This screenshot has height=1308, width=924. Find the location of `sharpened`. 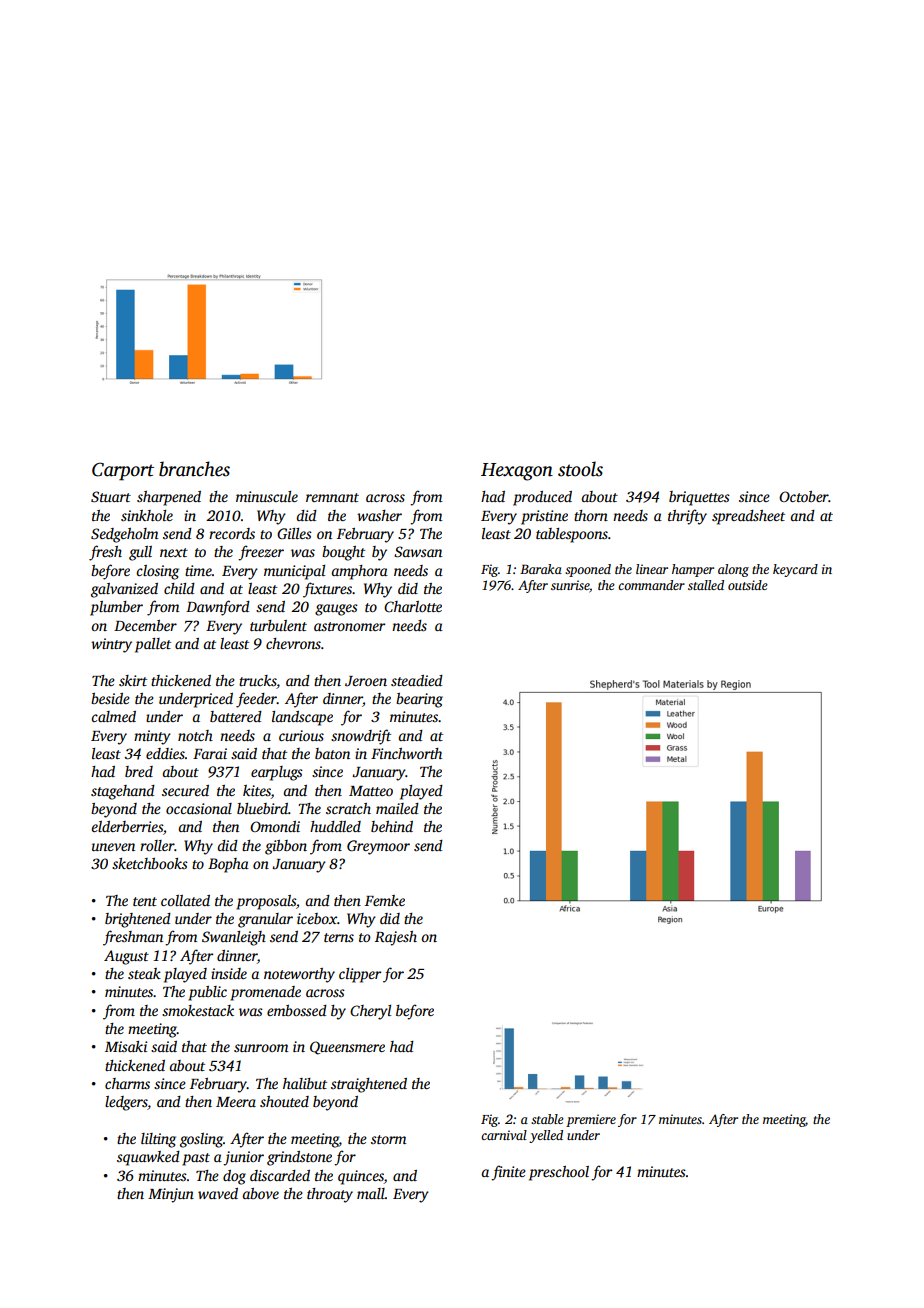

sharpened is located at coordinates (169, 498).
